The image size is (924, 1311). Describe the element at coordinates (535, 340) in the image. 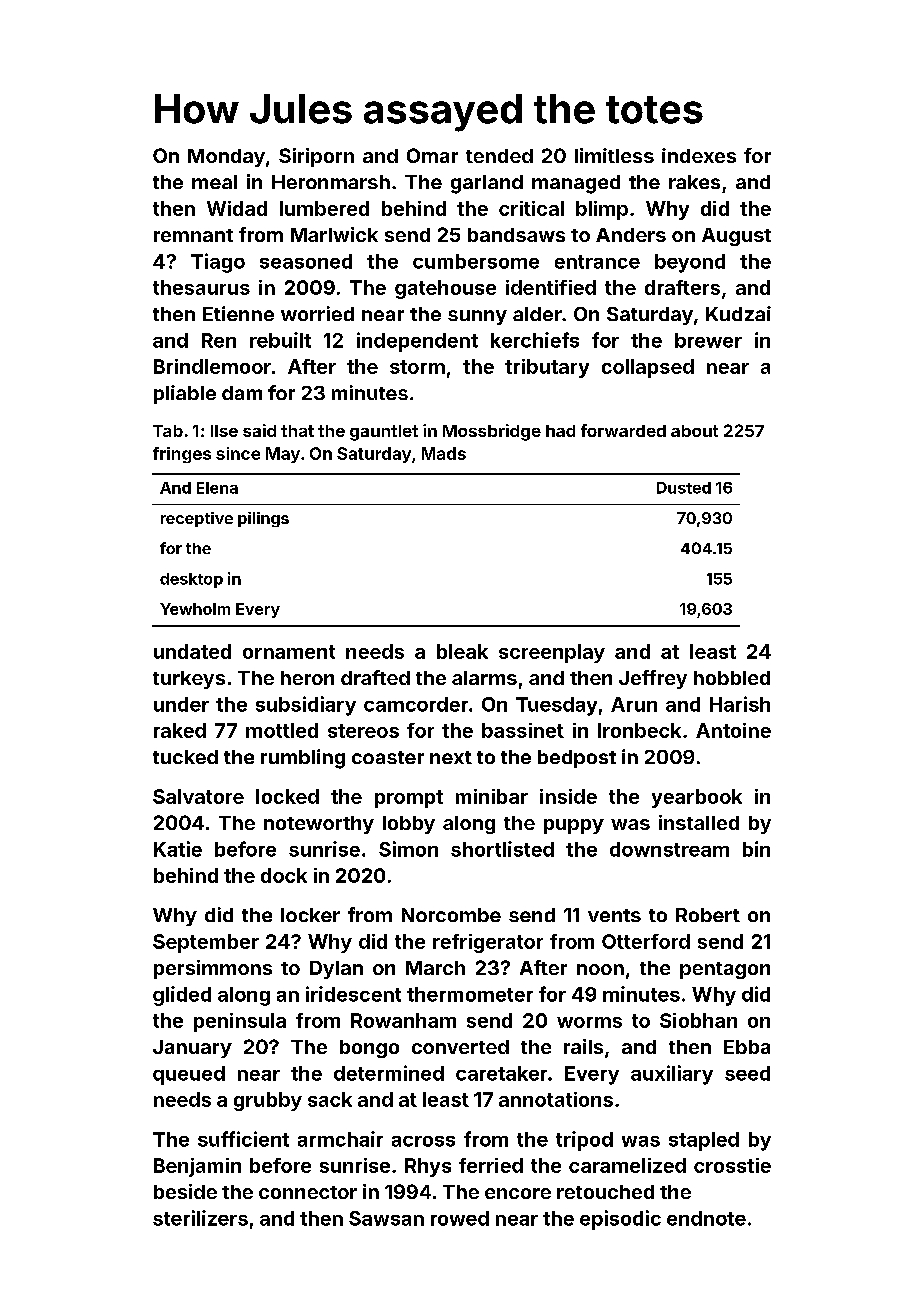

I see `kerchiefs` at that location.
